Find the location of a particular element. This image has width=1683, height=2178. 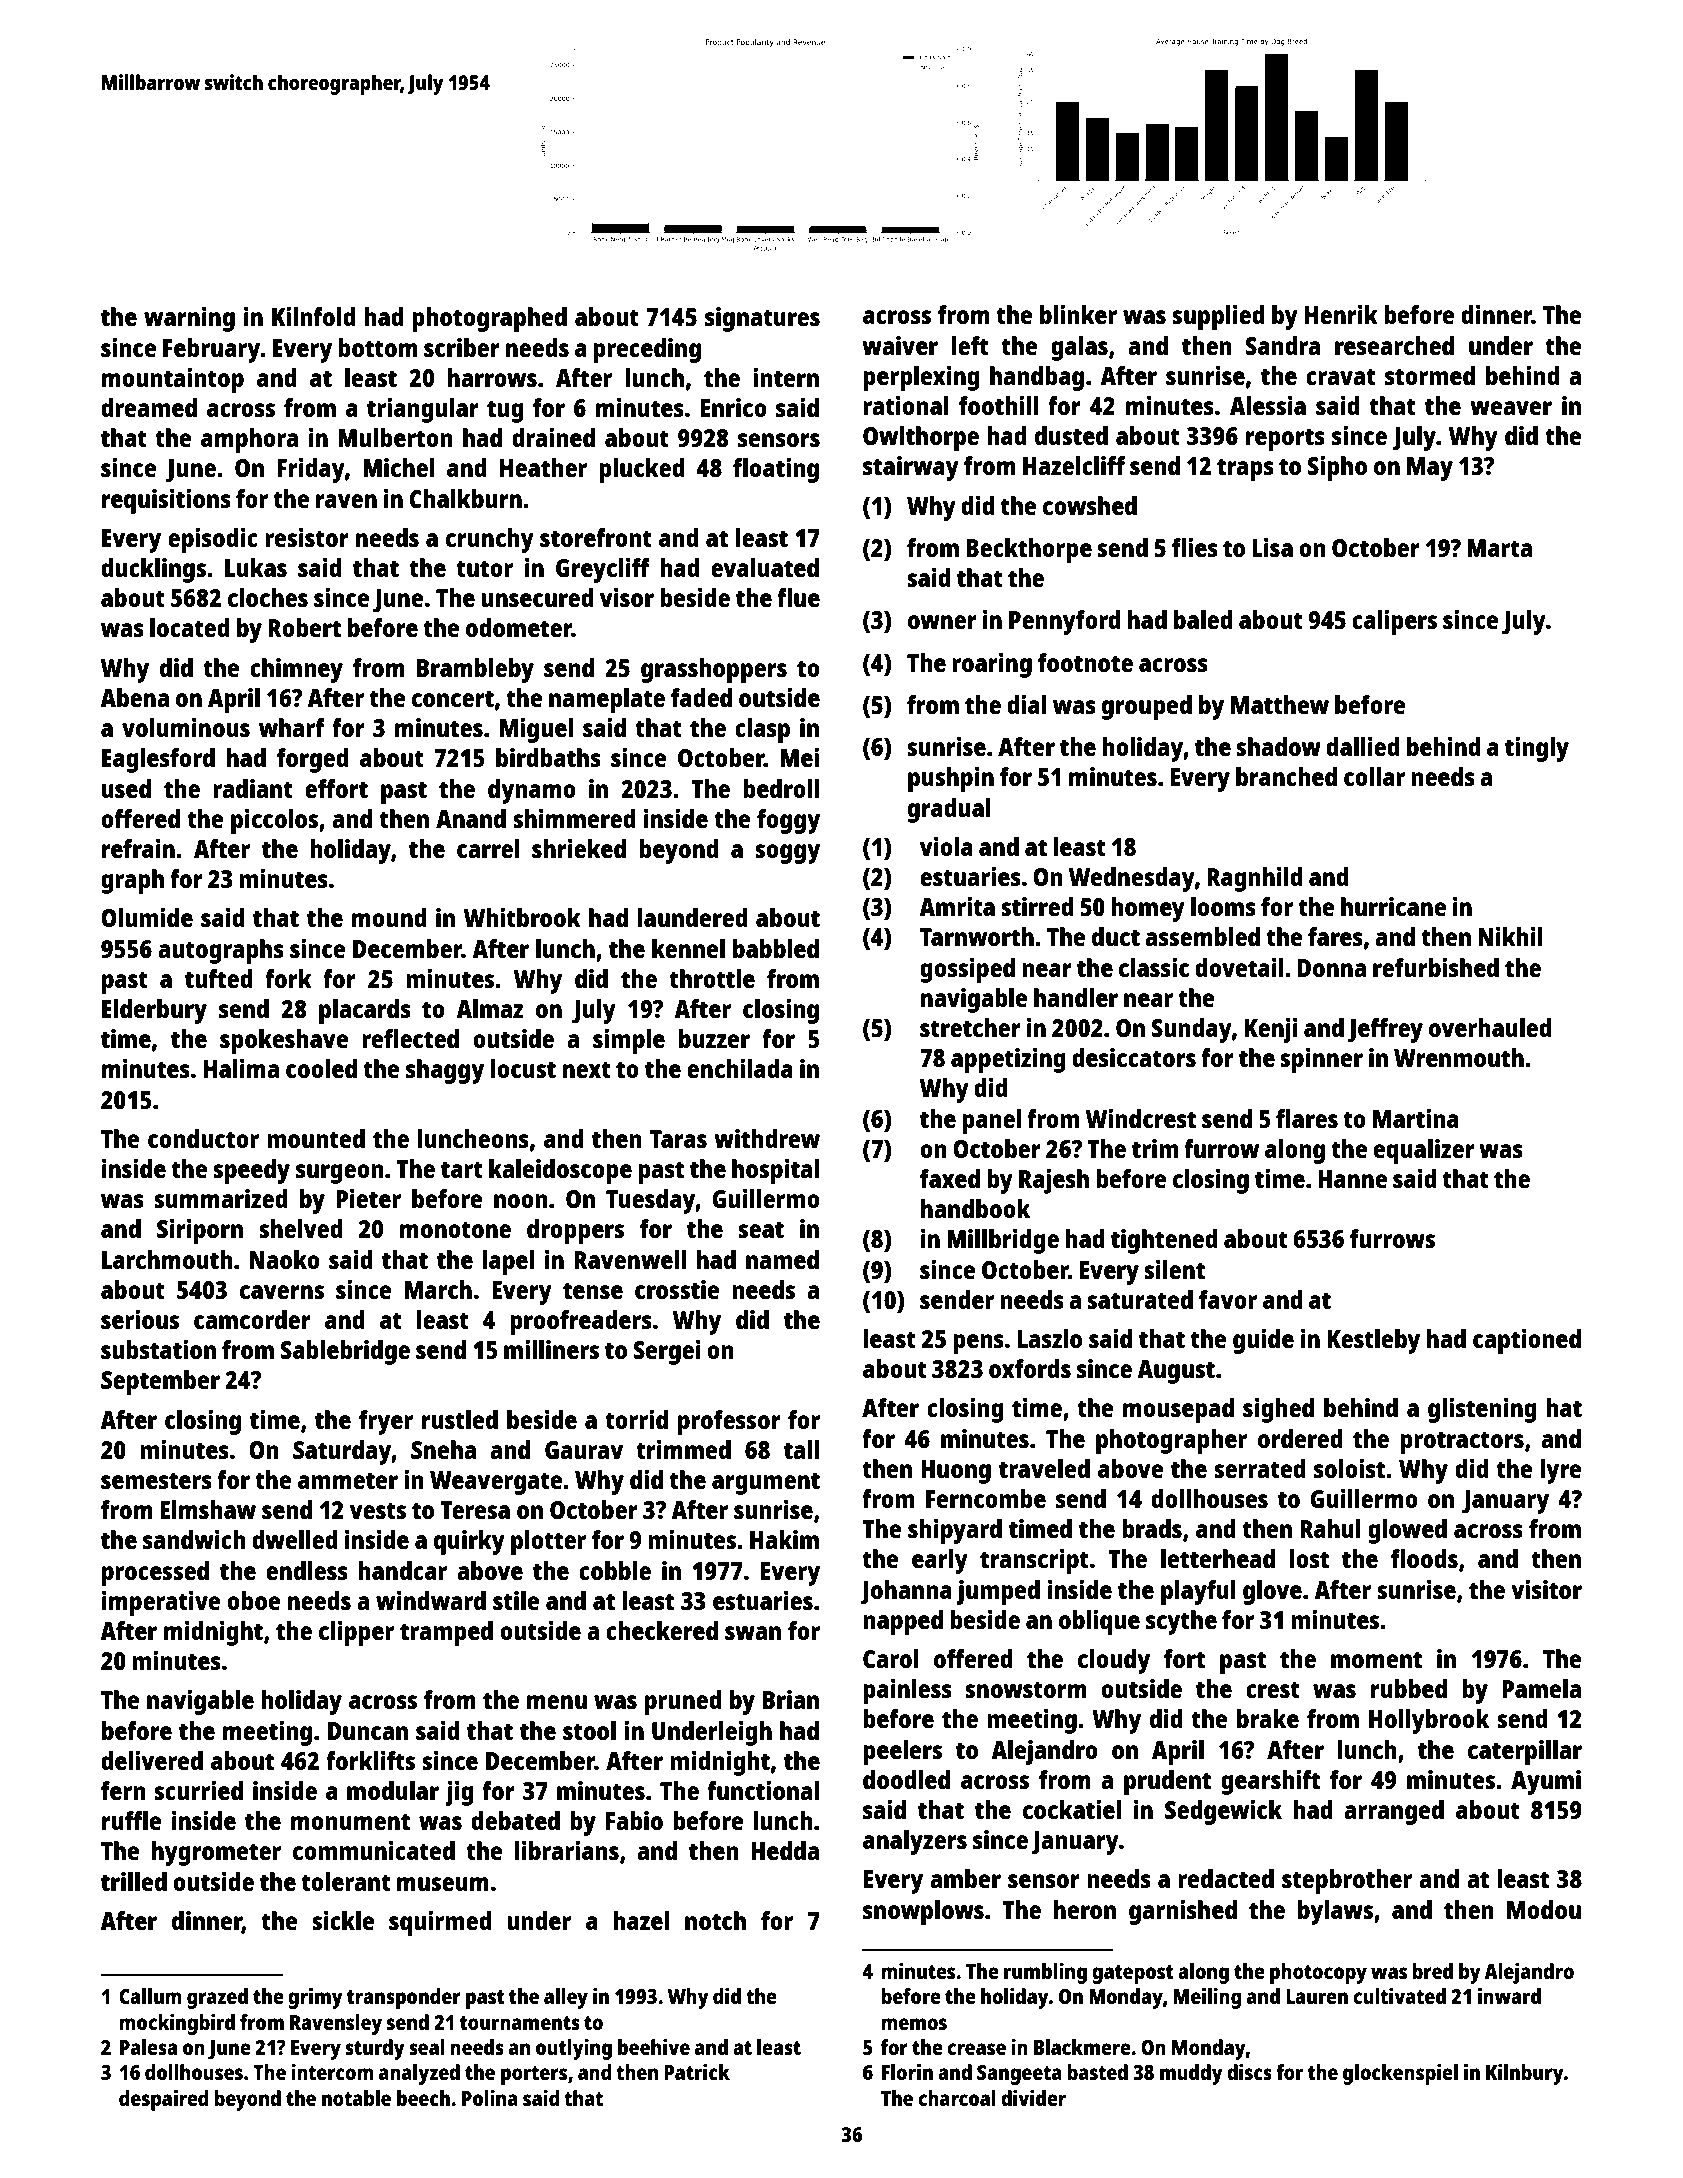

gossiped is located at coordinates (967, 970).
